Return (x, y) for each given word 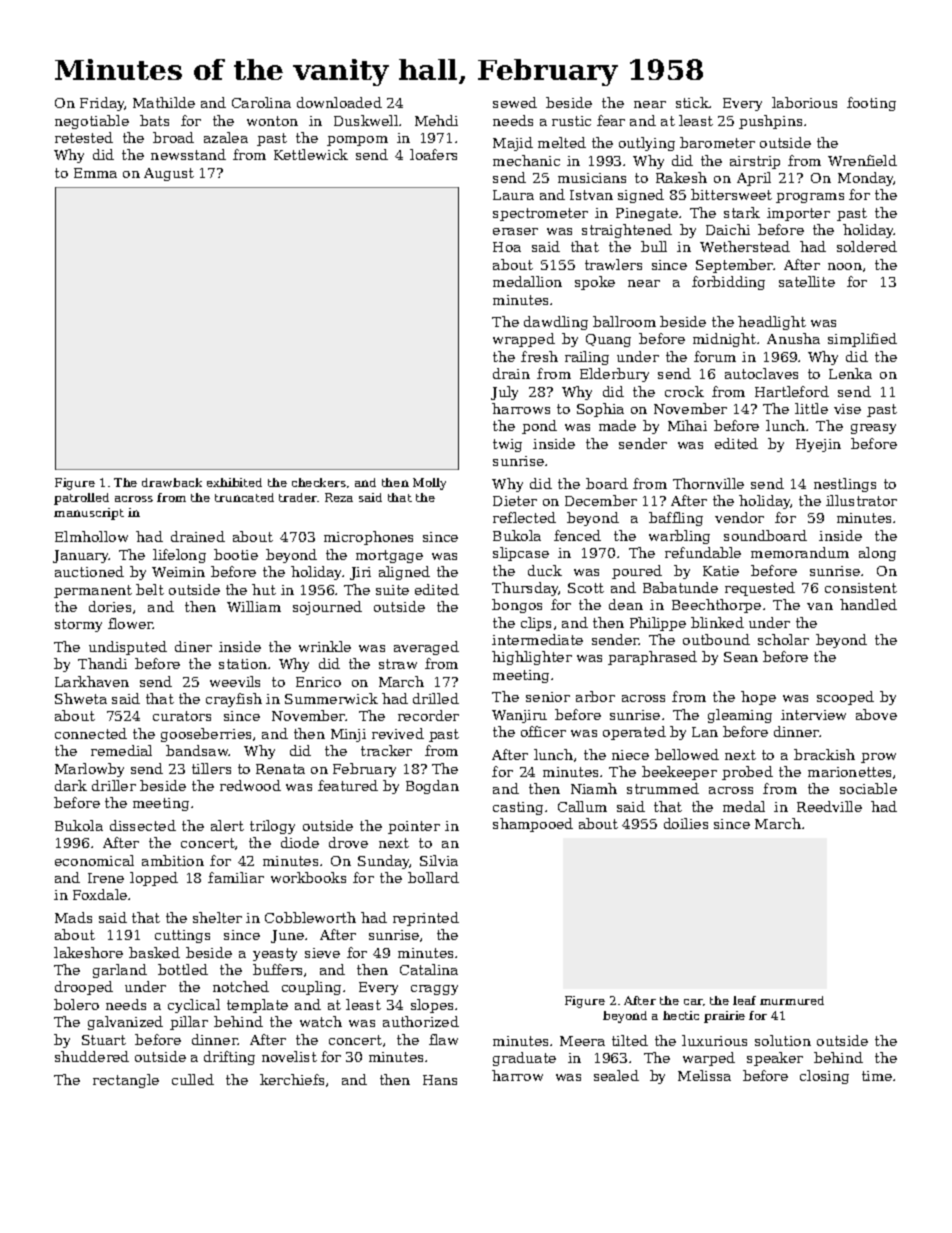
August (169, 174)
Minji (348, 735)
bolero (76, 1004)
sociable (868, 788)
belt (150, 589)
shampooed (533, 825)
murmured (792, 1000)
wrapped (524, 340)
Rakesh (681, 177)
